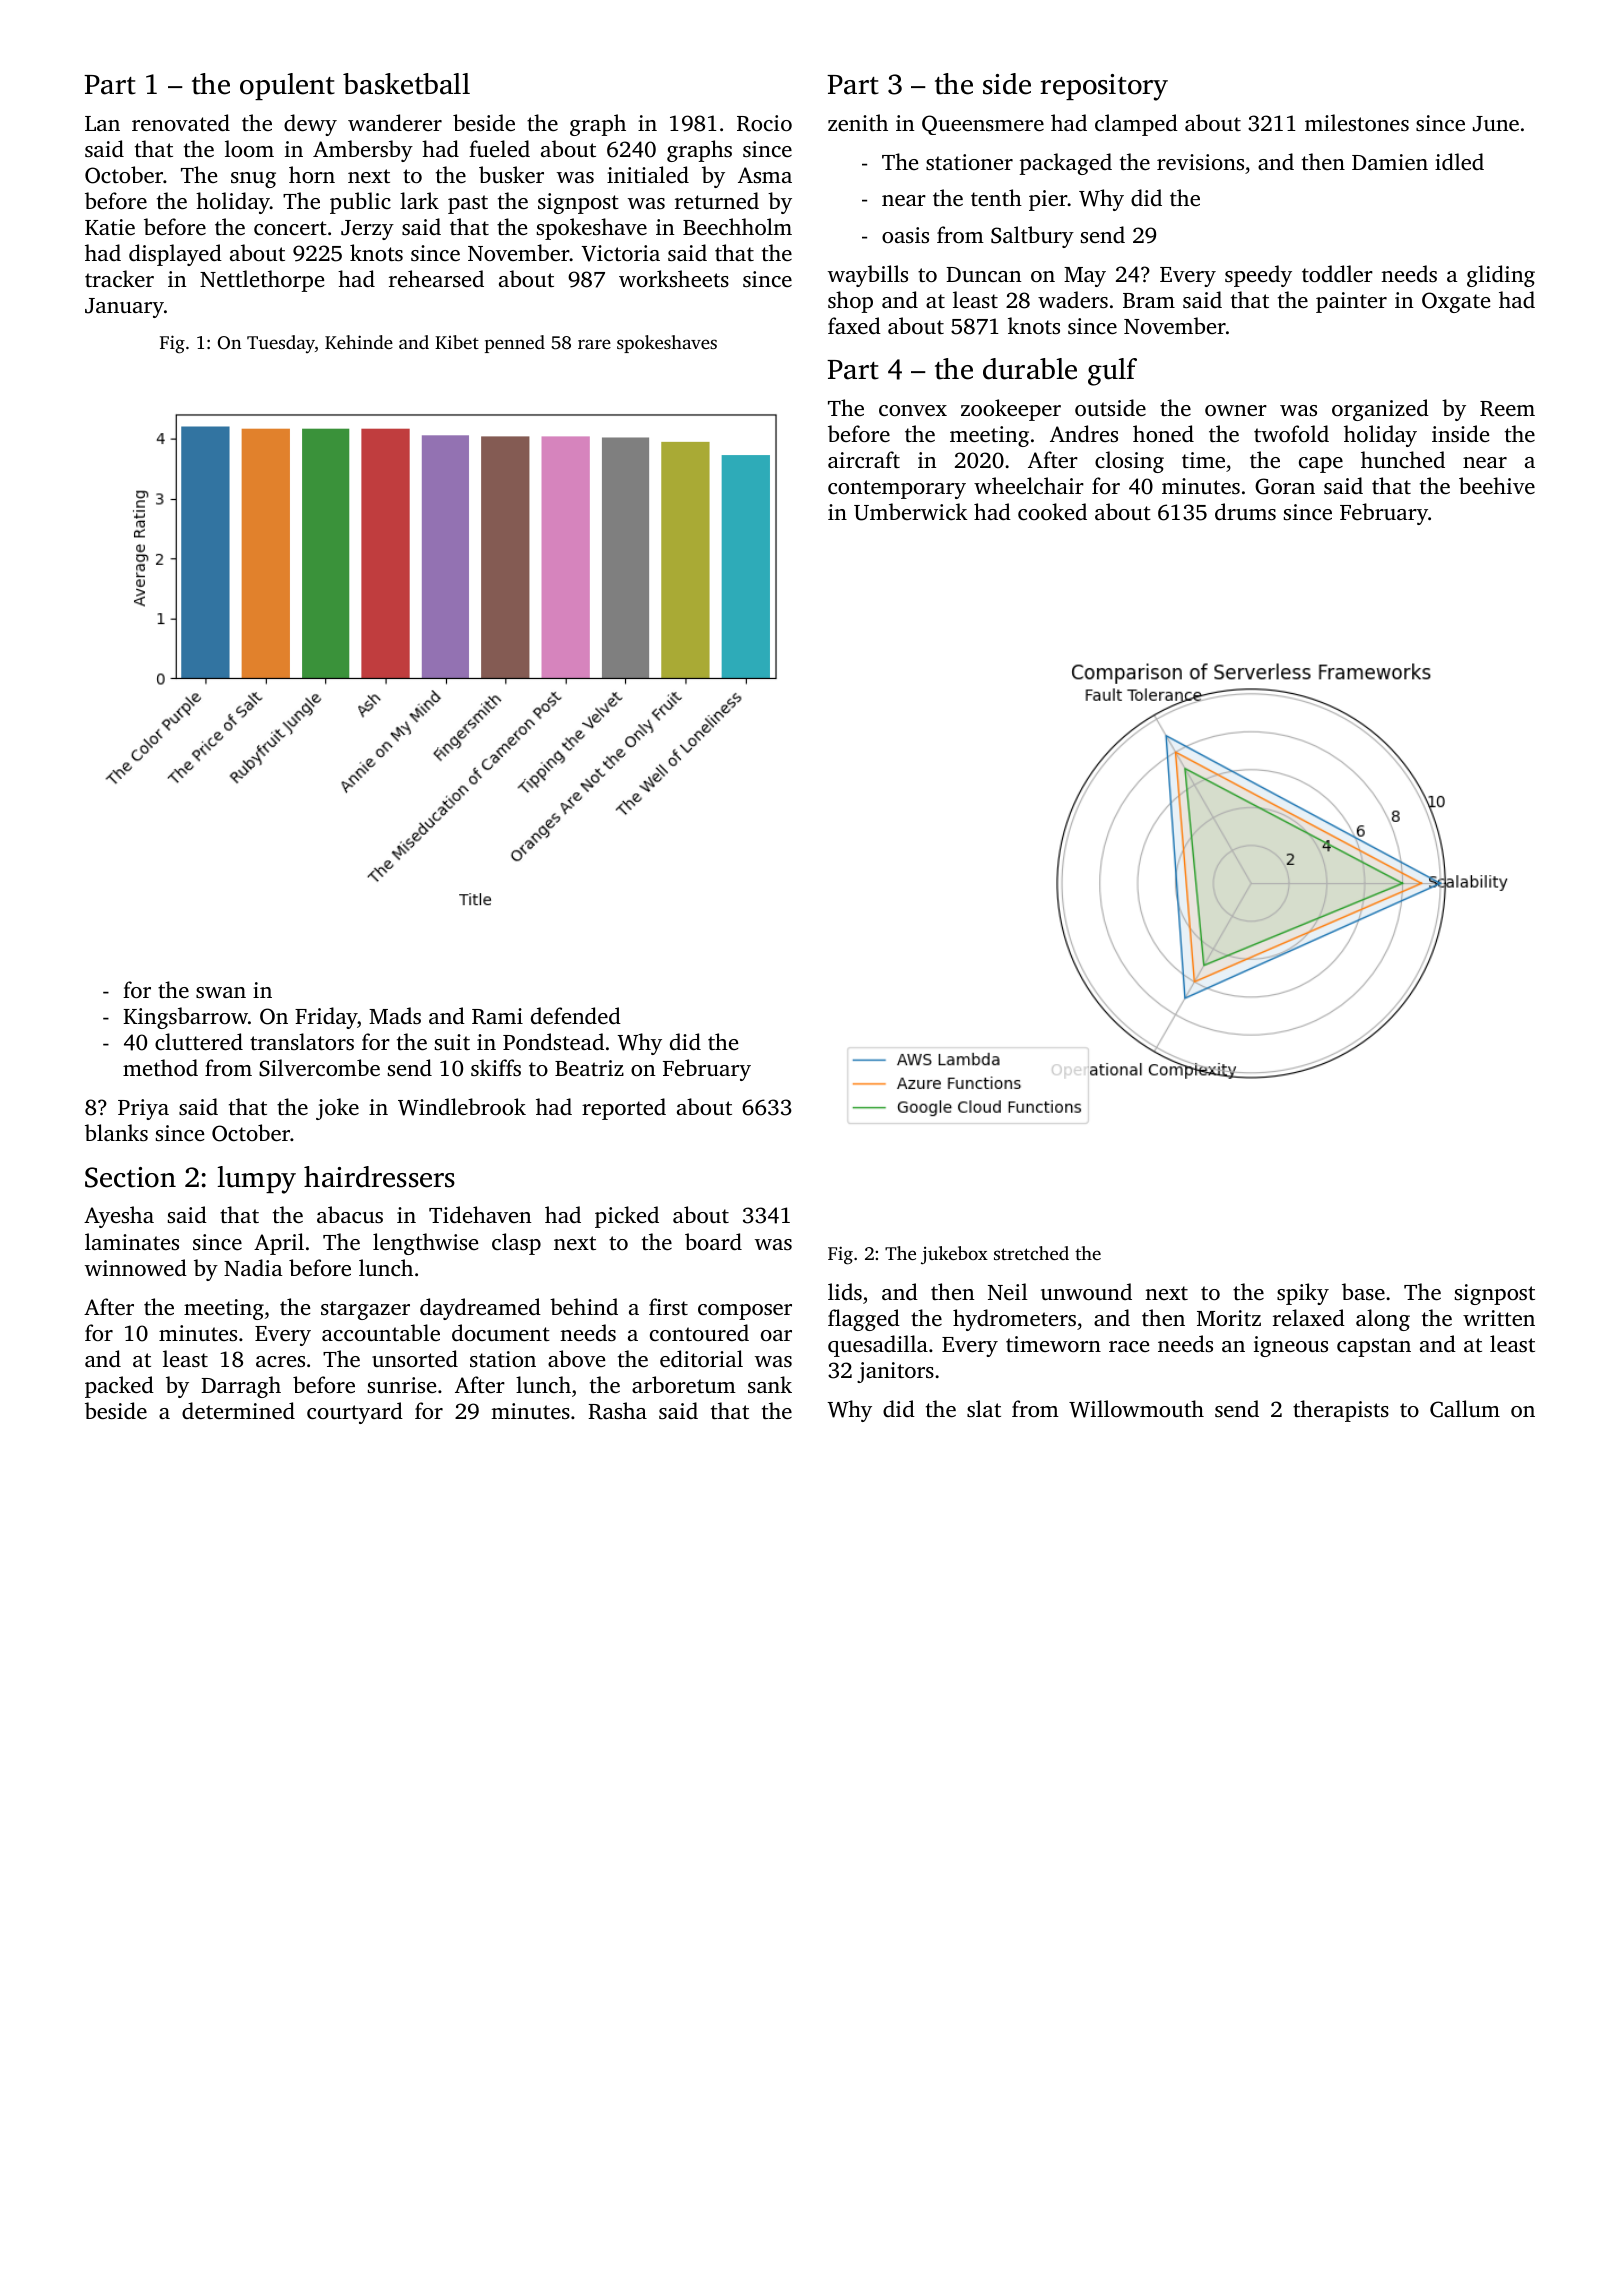 Image resolution: width=1620 pixels, height=2292 pixels. Describe the element at coordinates (355, 1413) in the image. I see `courtyard` at that location.
